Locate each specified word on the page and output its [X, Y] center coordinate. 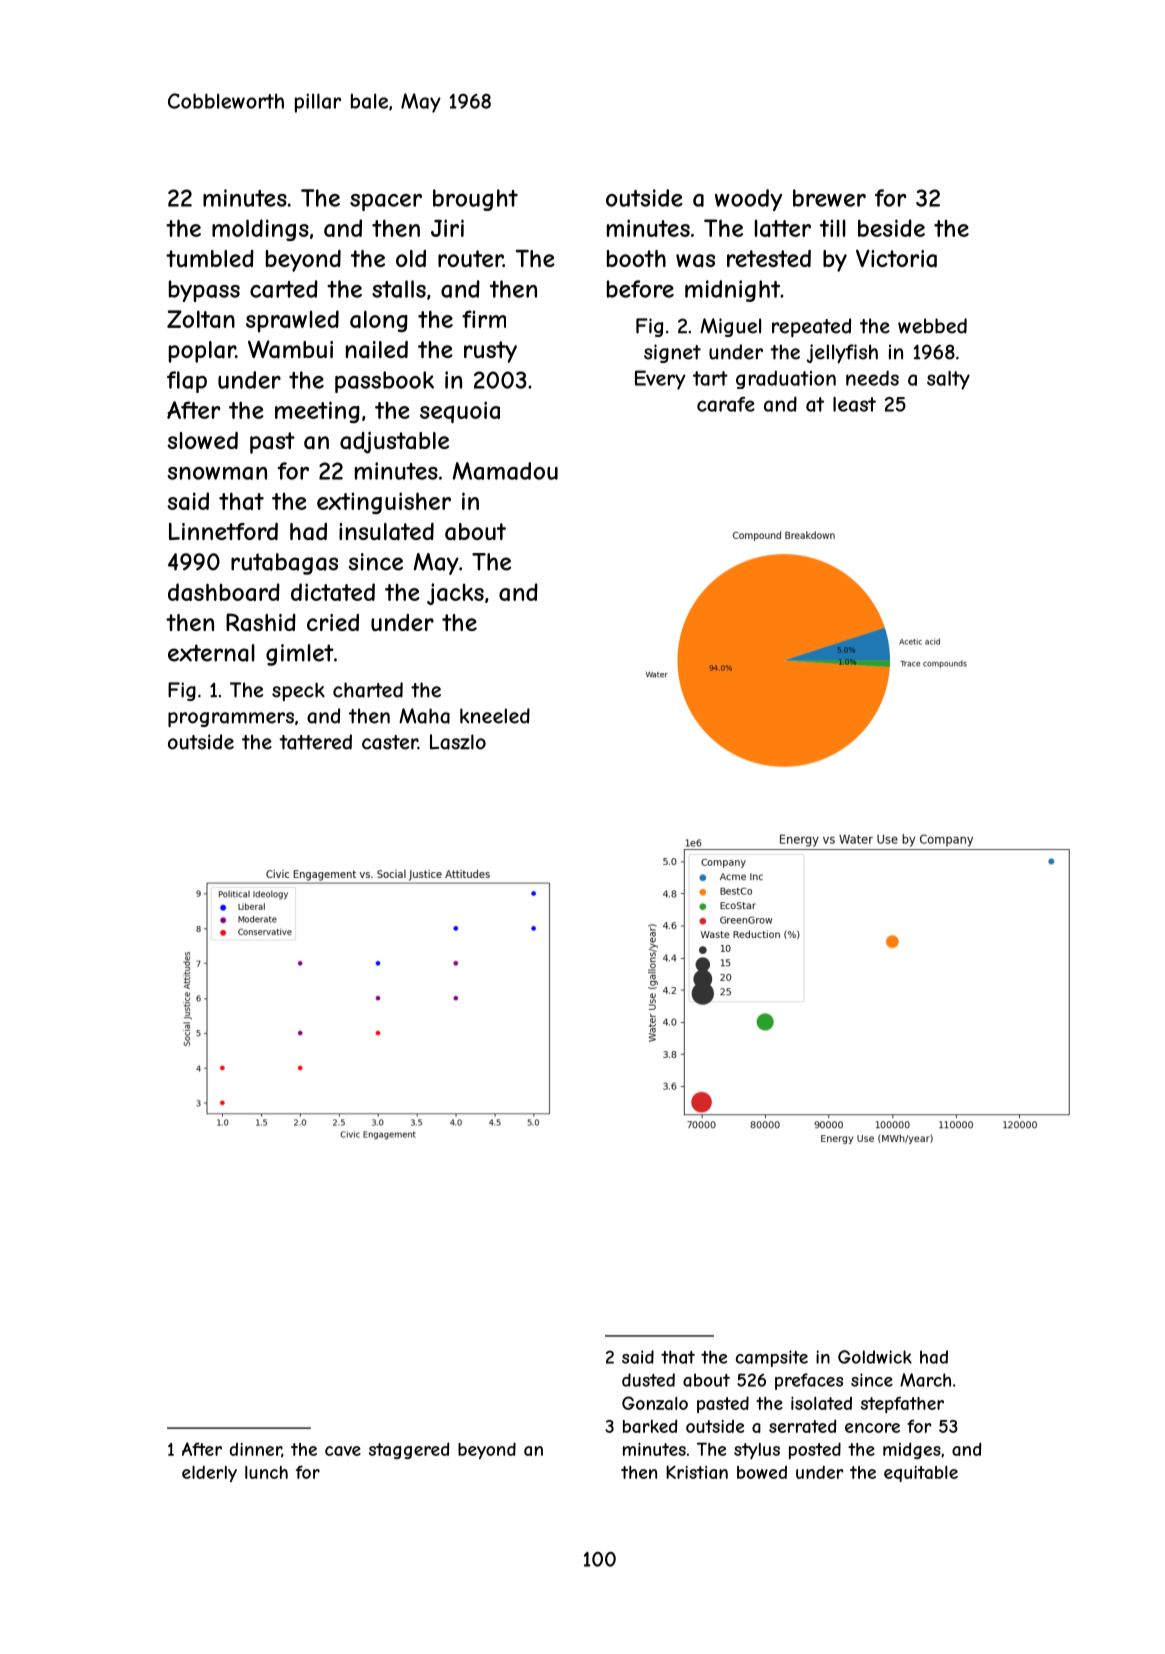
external [211, 653]
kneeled [495, 716]
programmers [231, 719]
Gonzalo [655, 1403]
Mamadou [505, 471]
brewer [829, 198]
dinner [256, 1450]
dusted [648, 1380]
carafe [726, 404]
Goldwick [875, 1357]
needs [872, 378]
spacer [386, 202]
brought [475, 200]
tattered [315, 742]
